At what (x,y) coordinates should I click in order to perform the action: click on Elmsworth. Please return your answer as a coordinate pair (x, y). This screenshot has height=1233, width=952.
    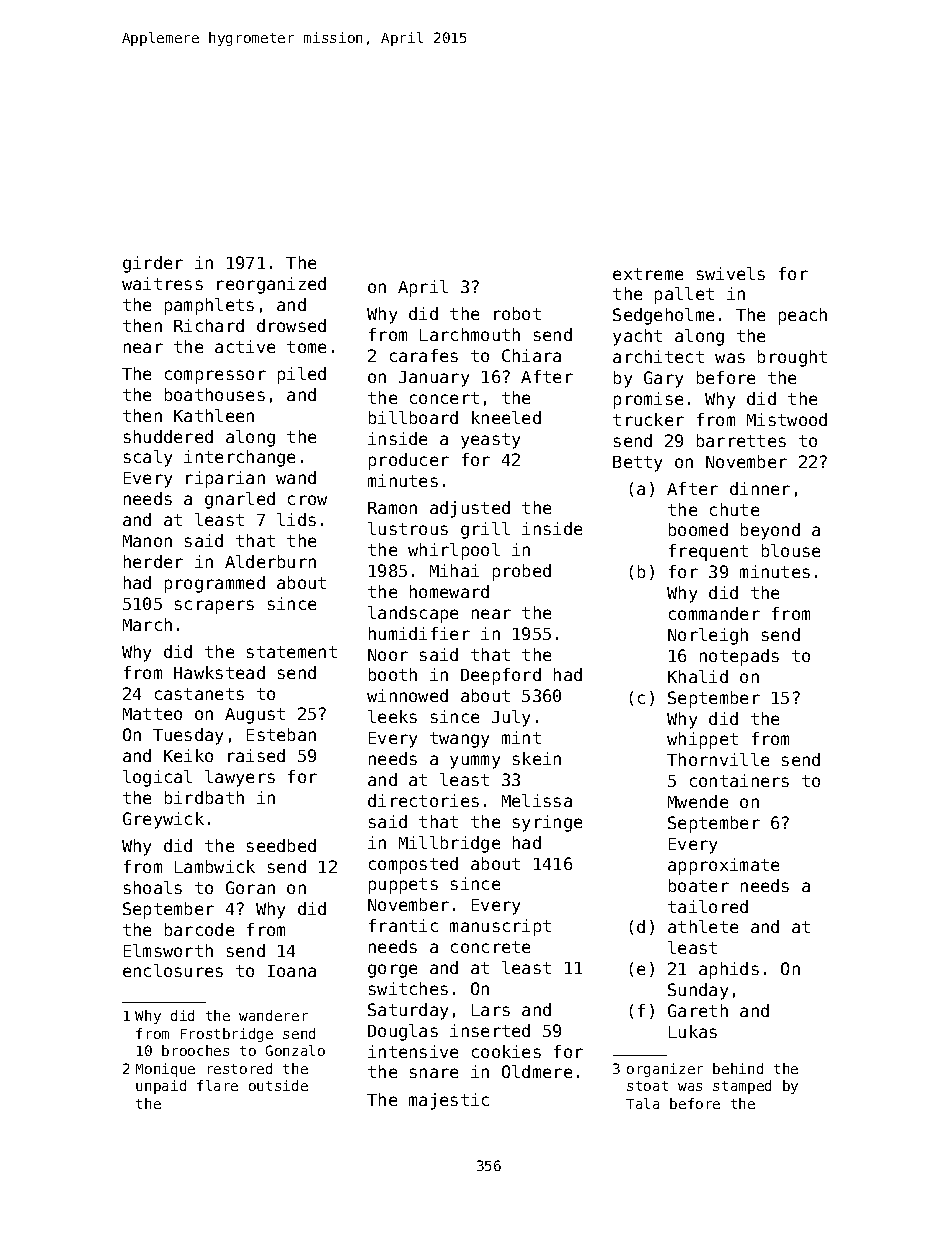
    Looking at the image, I should click on (168, 950).
